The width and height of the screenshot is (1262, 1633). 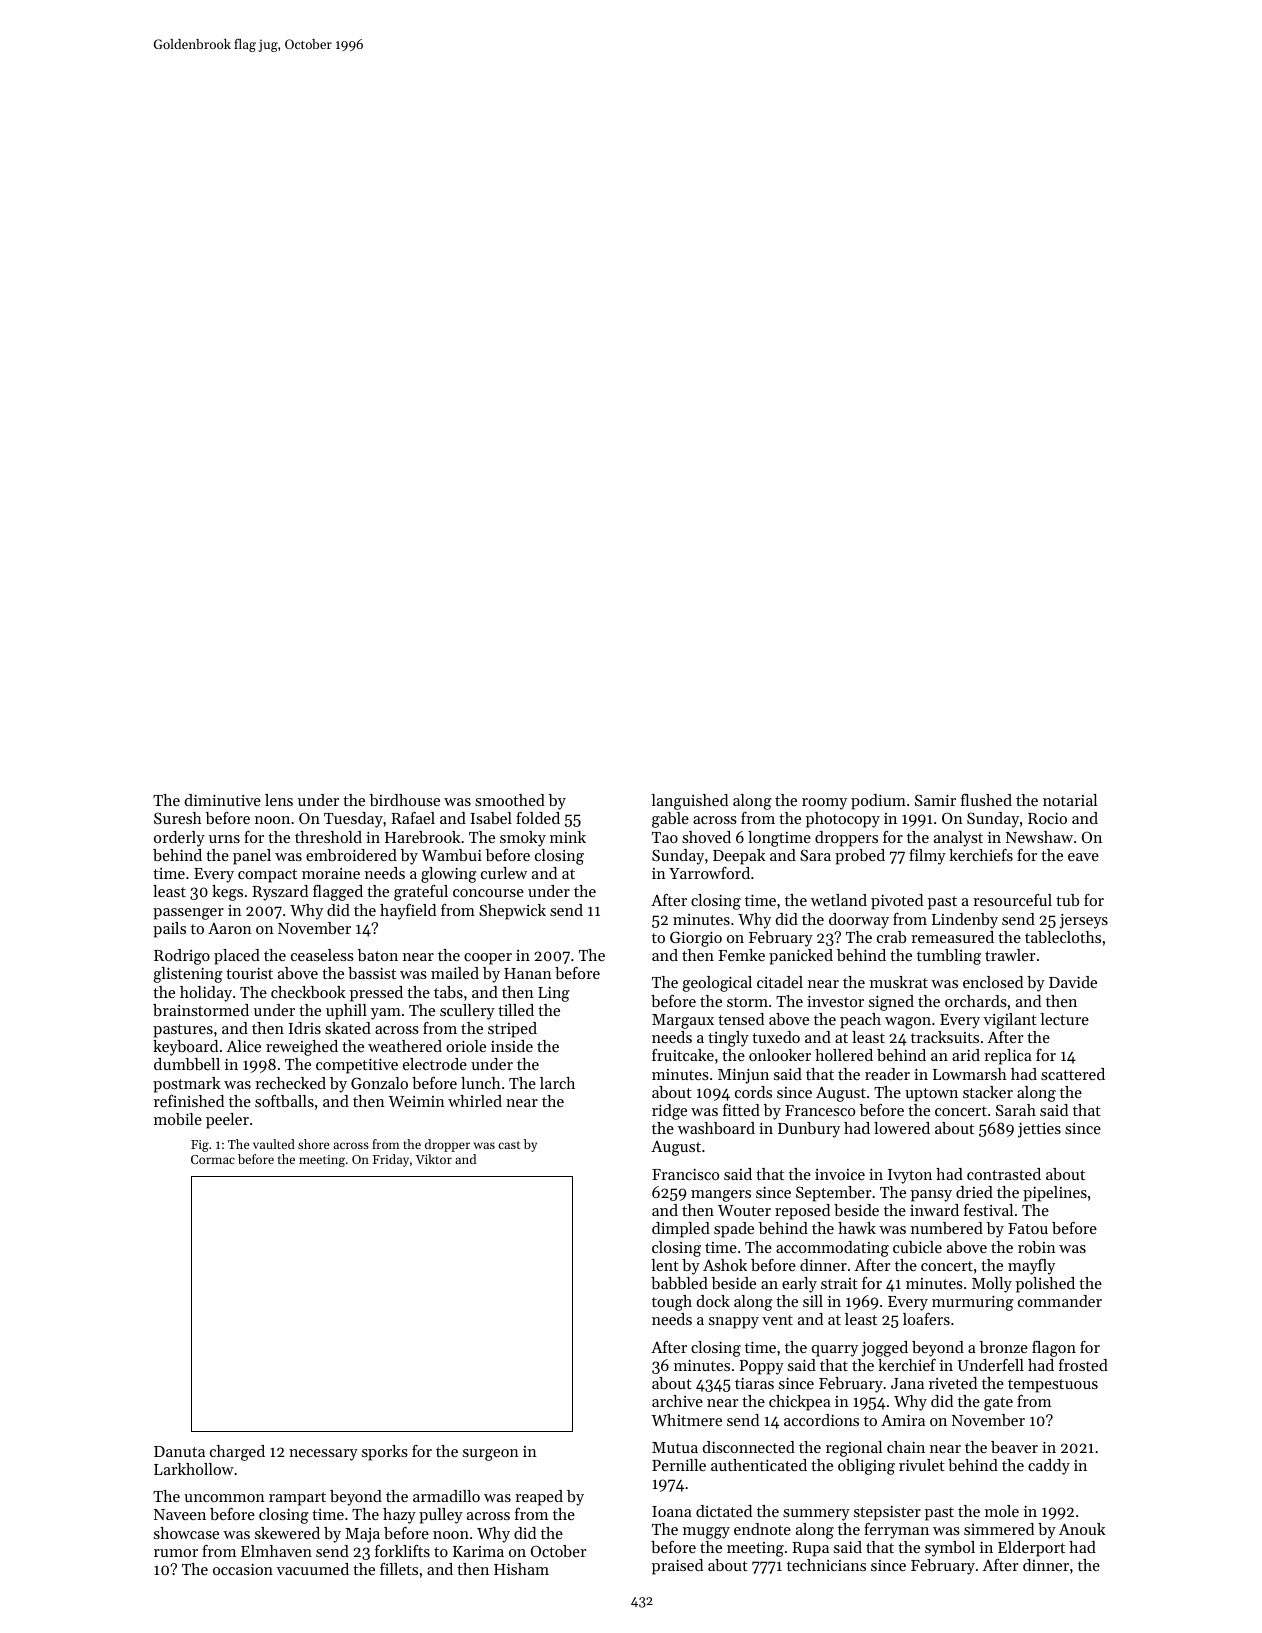 What do you see at coordinates (1064, 1019) in the screenshot?
I see `lecture` at bounding box center [1064, 1019].
